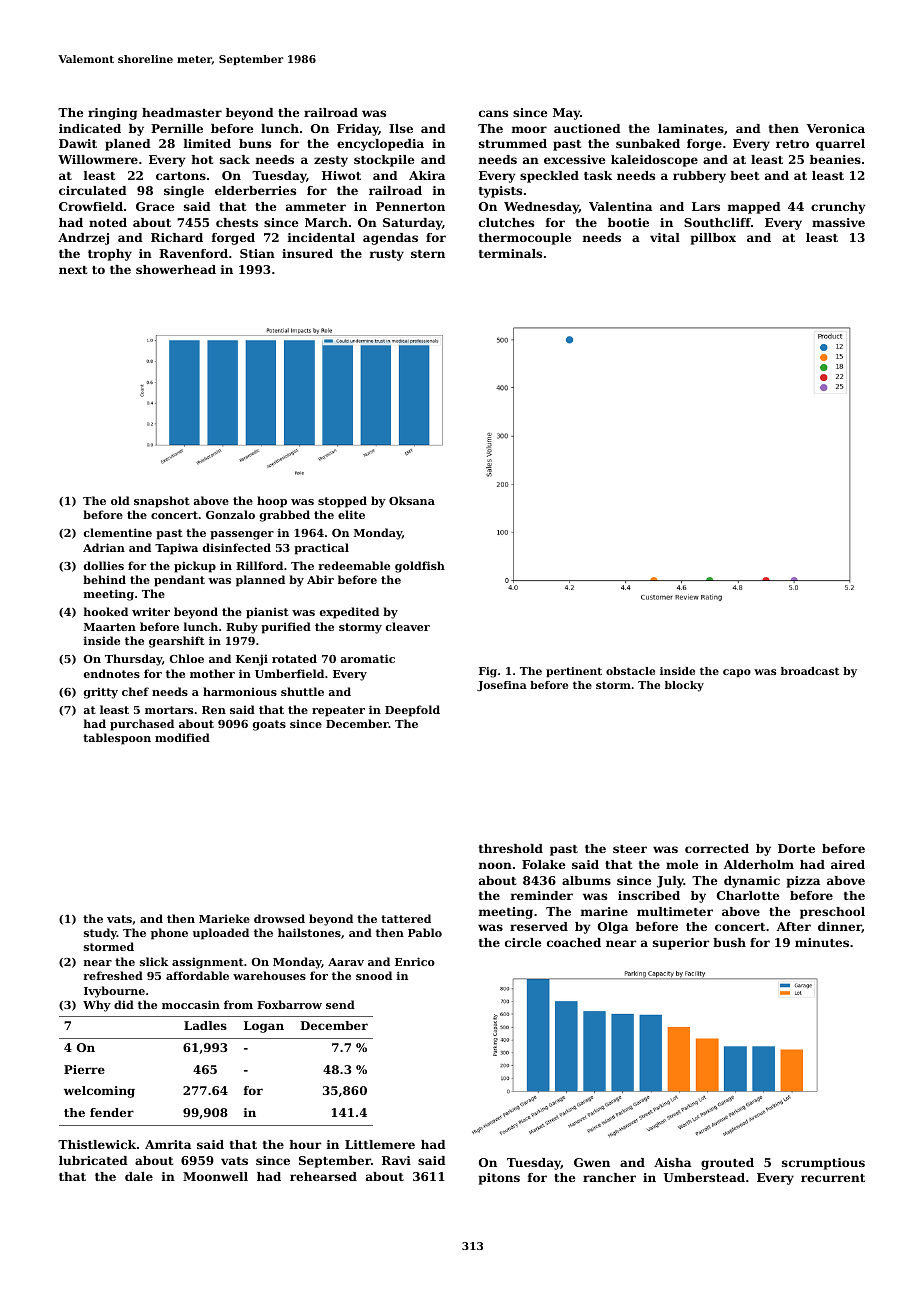 This document has height=1308, width=924. I want to click on tattered, so click(406, 918).
